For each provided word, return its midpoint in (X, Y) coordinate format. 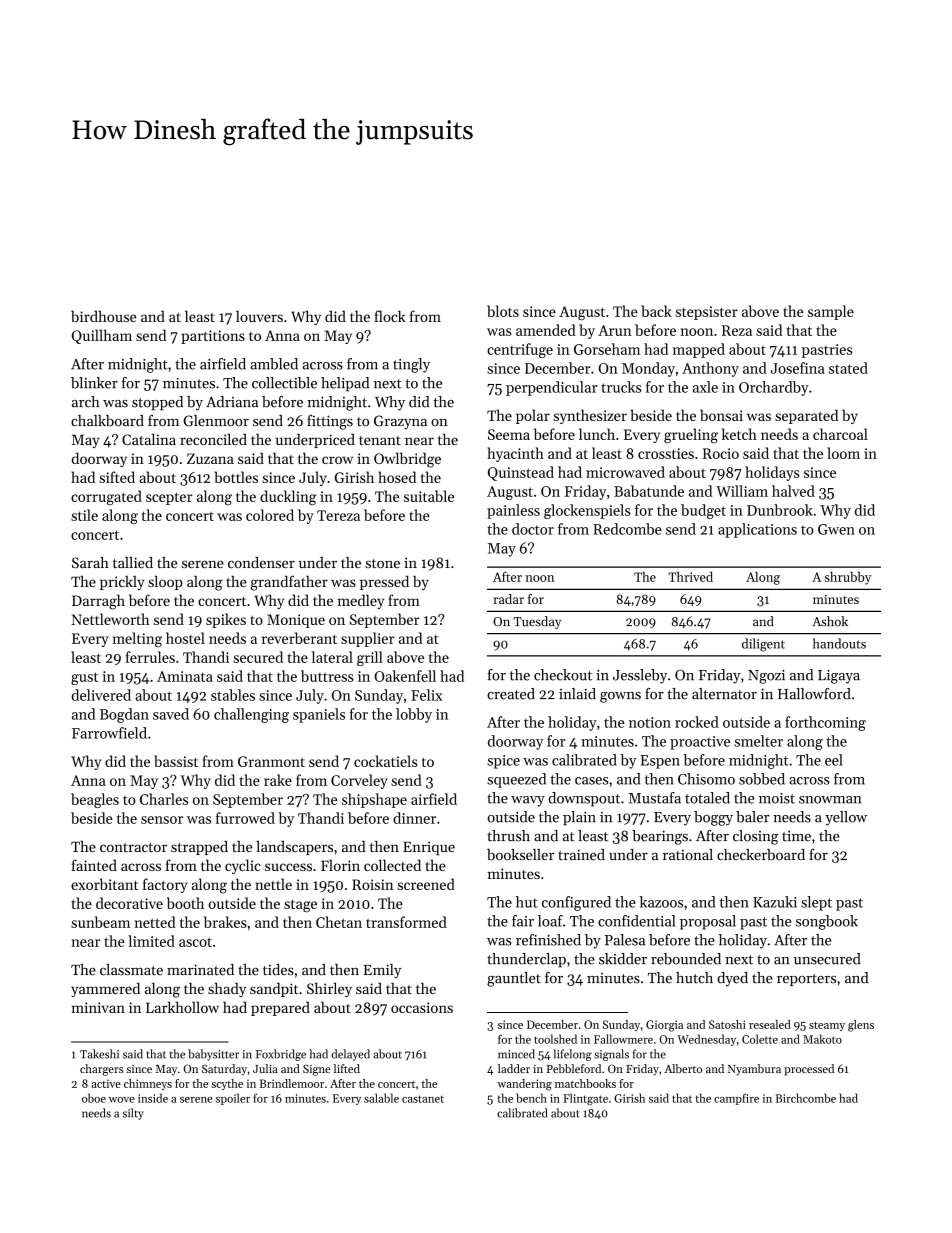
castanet (423, 1099)
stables (233, 695)
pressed (384, 582)
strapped (199, 848)
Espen (660, 762)
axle (705, 387)
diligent (763, 645)
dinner (414, 818)
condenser (261, 563)
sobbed (762, 779)
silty (133, 1114)
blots (503, 311)
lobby (414, 715)
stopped (157, 403)
